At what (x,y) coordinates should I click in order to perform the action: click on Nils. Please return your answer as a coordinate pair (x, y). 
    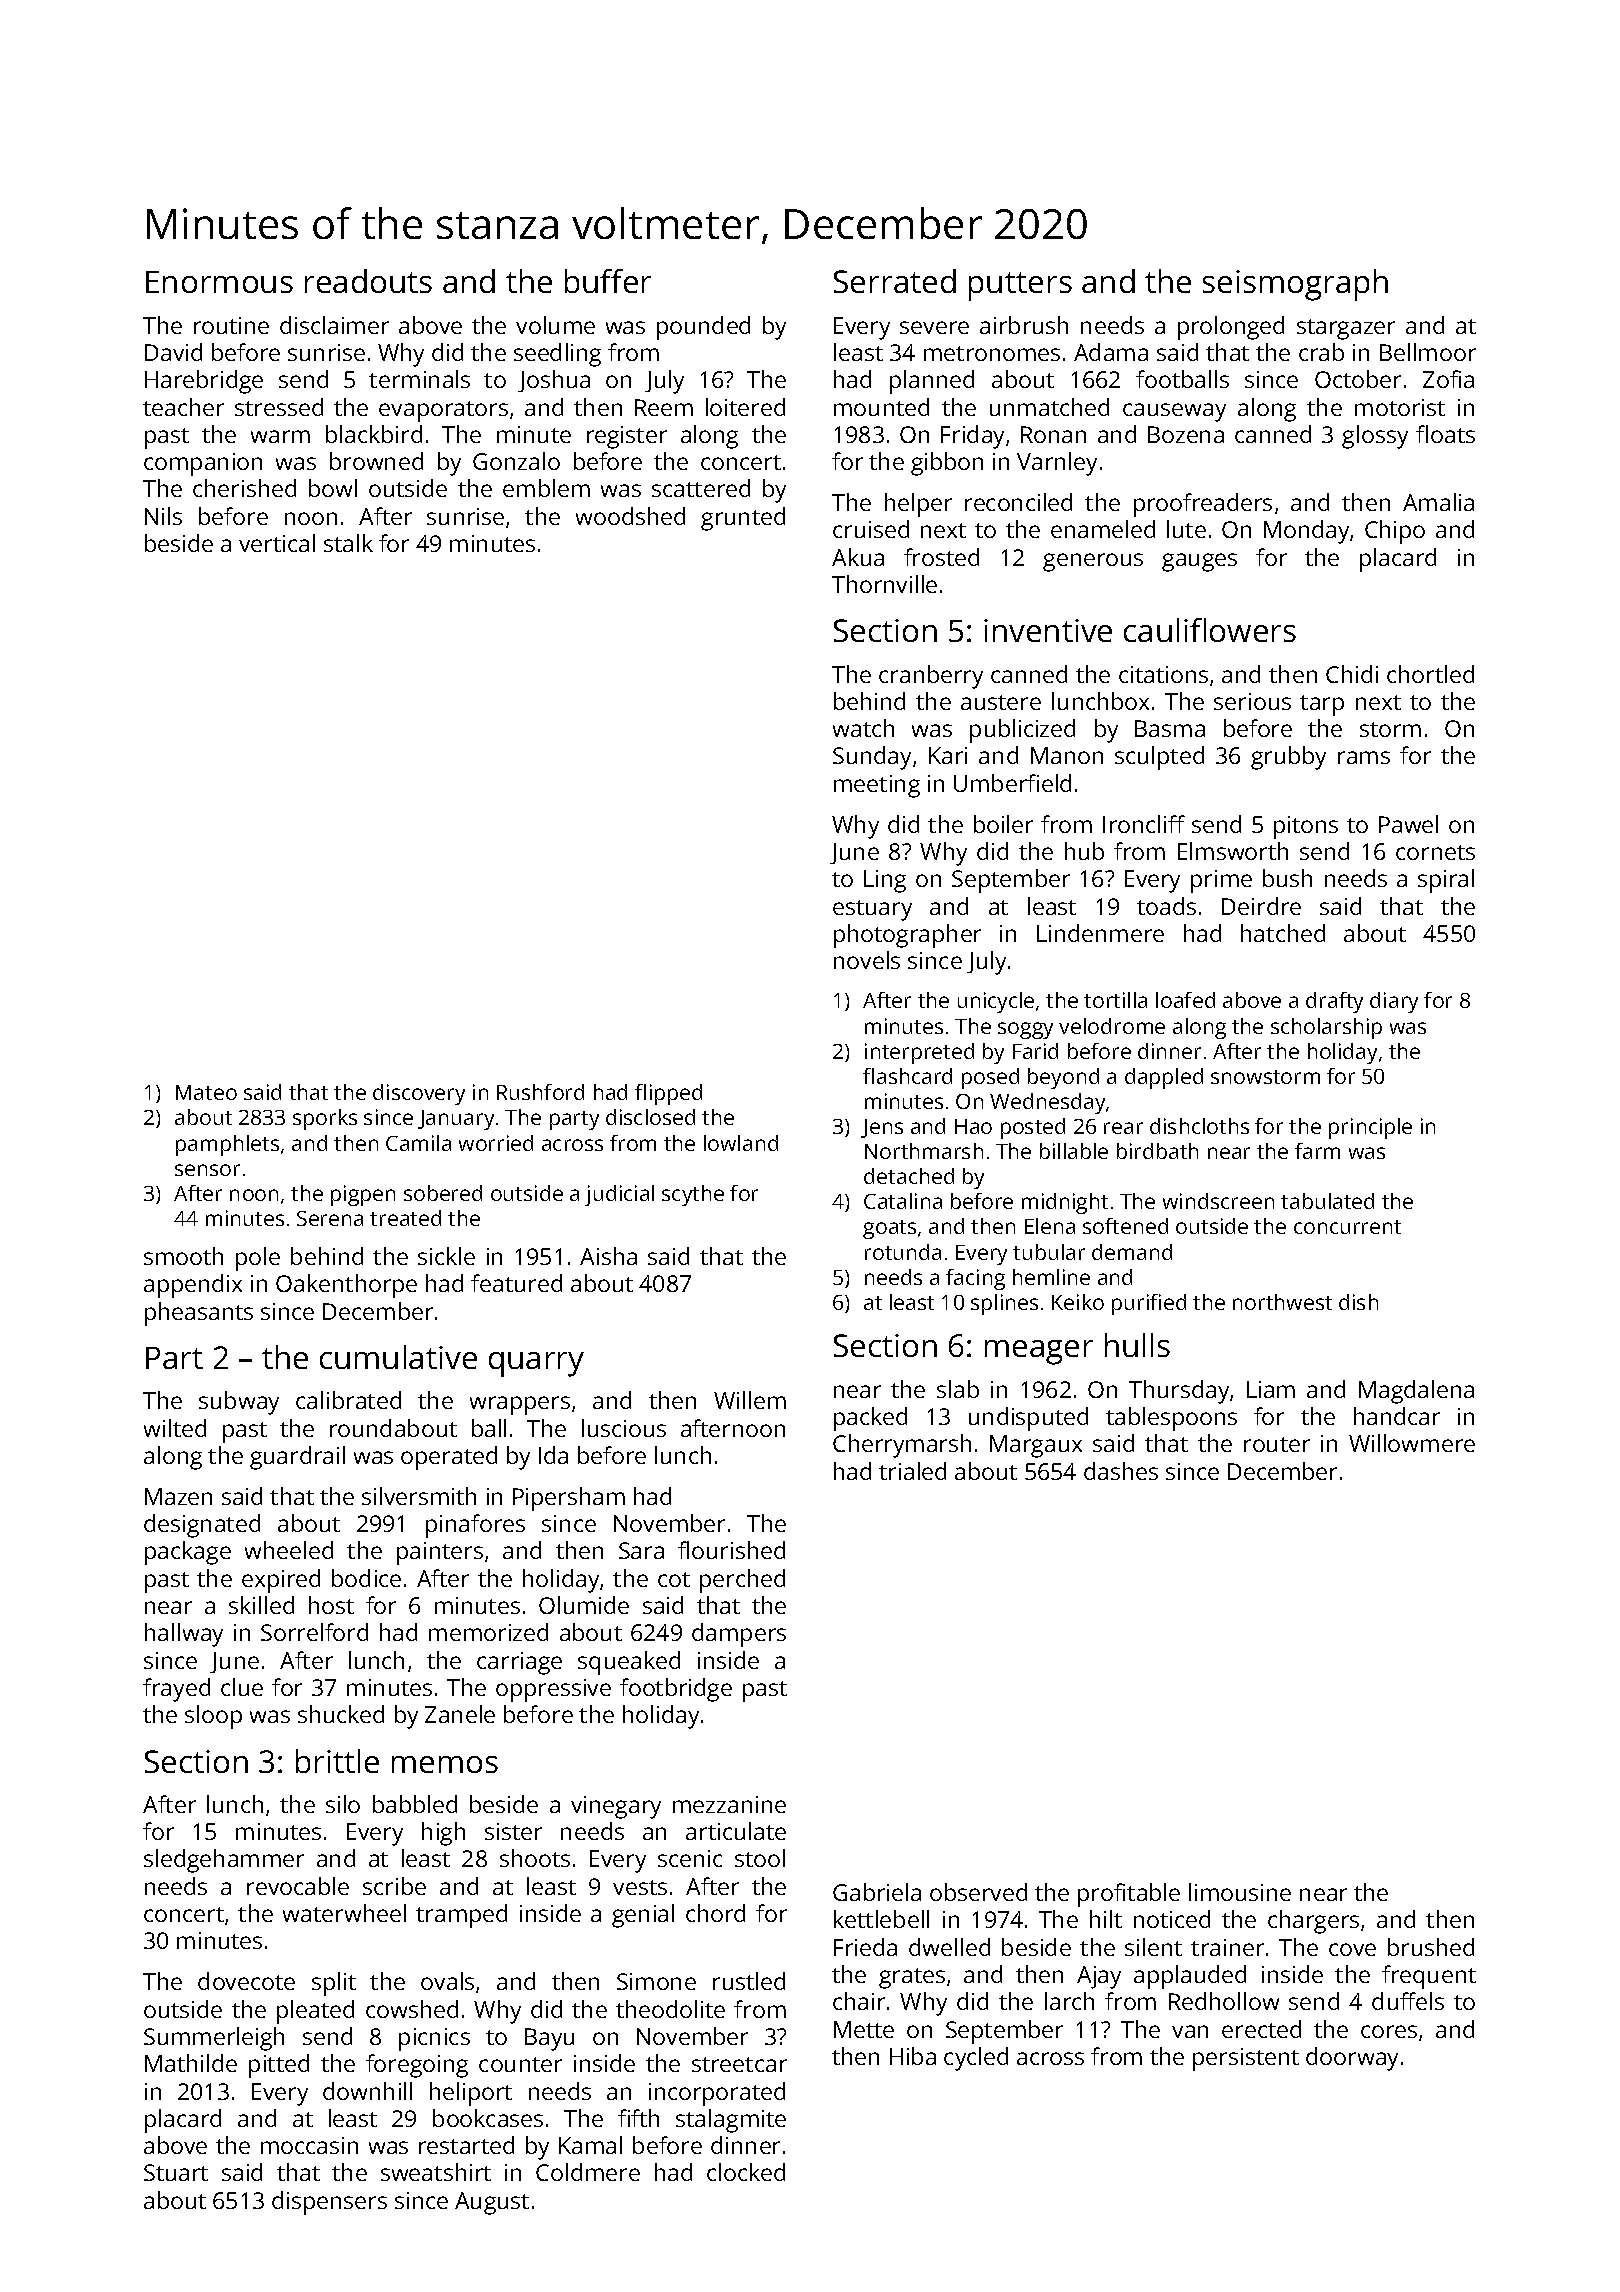
    Looking at the image, I should click on (163, 516).
